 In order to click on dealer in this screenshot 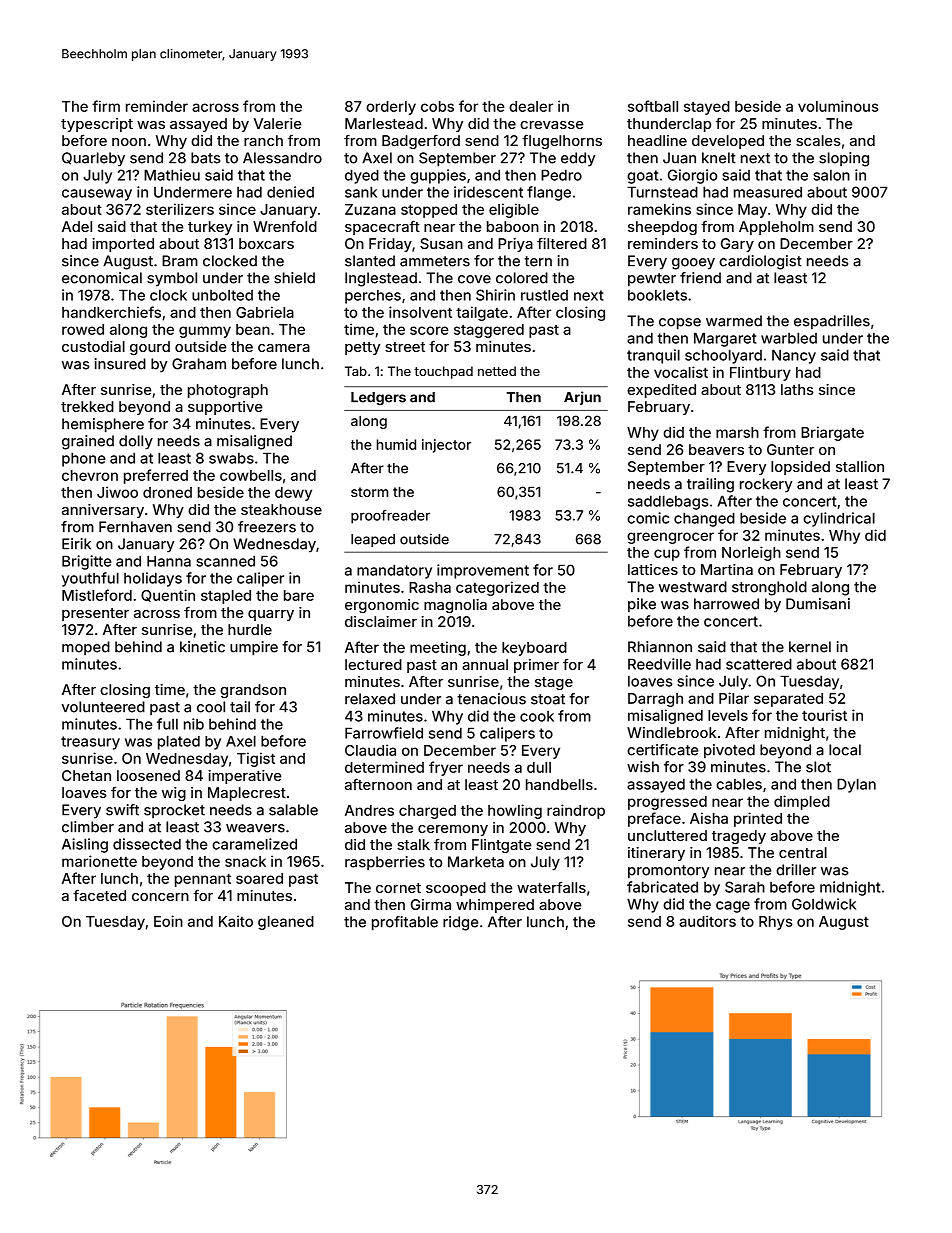, I will do `click(531, 106)`.
